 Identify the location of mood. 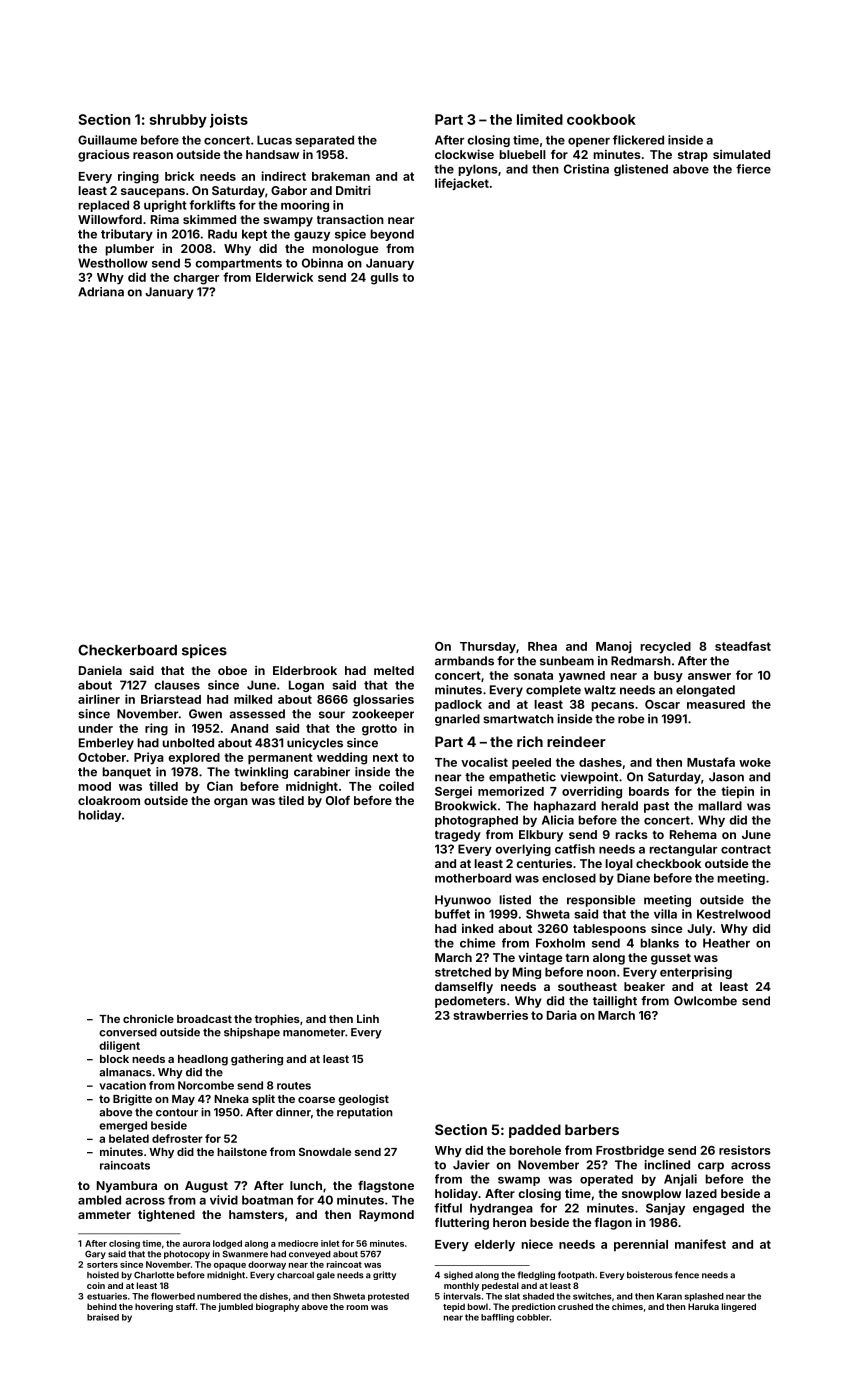
(95, 786).
